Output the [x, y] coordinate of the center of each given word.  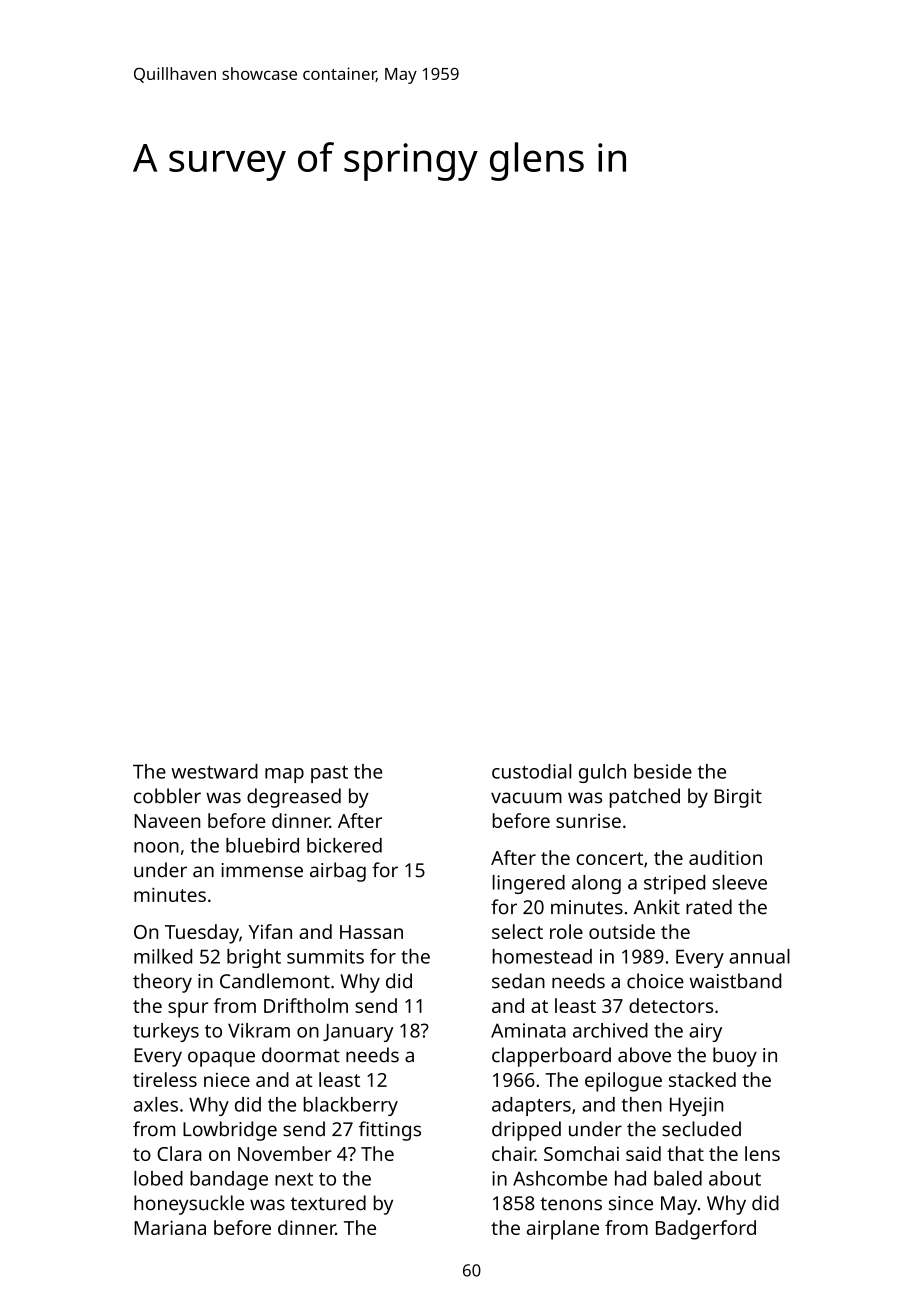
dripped [526, 1131]
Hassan [371, 932]
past [329, 774]
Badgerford [706, 1230]
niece [227, 1080]
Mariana [170, 1227]
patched [645, 798]
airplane [563, 1230]
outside [622, 931]
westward [214, 771]
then [642, 1104]
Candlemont [275, 981]
